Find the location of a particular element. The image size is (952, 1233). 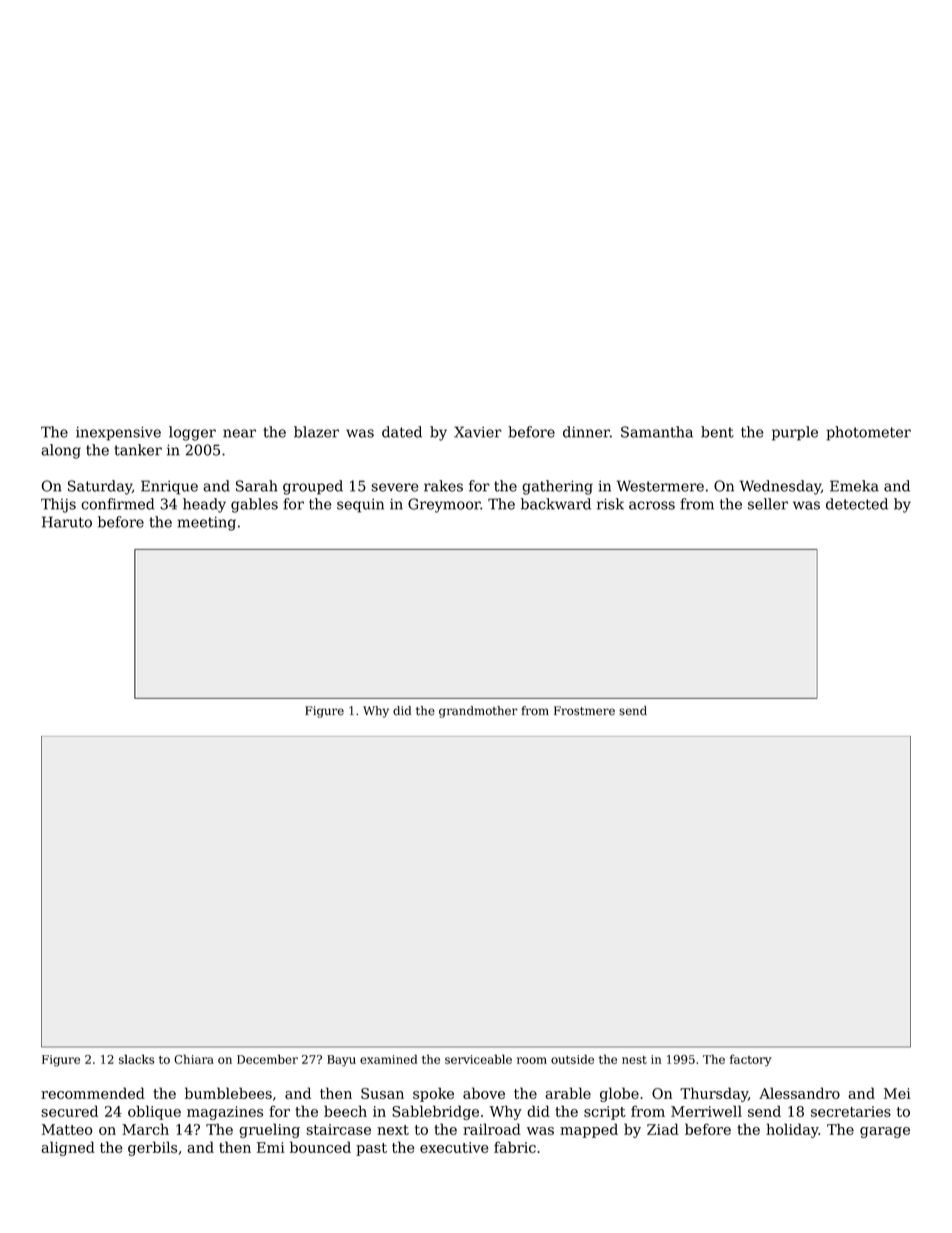

aligned is located at coordinates (68, 1148).
